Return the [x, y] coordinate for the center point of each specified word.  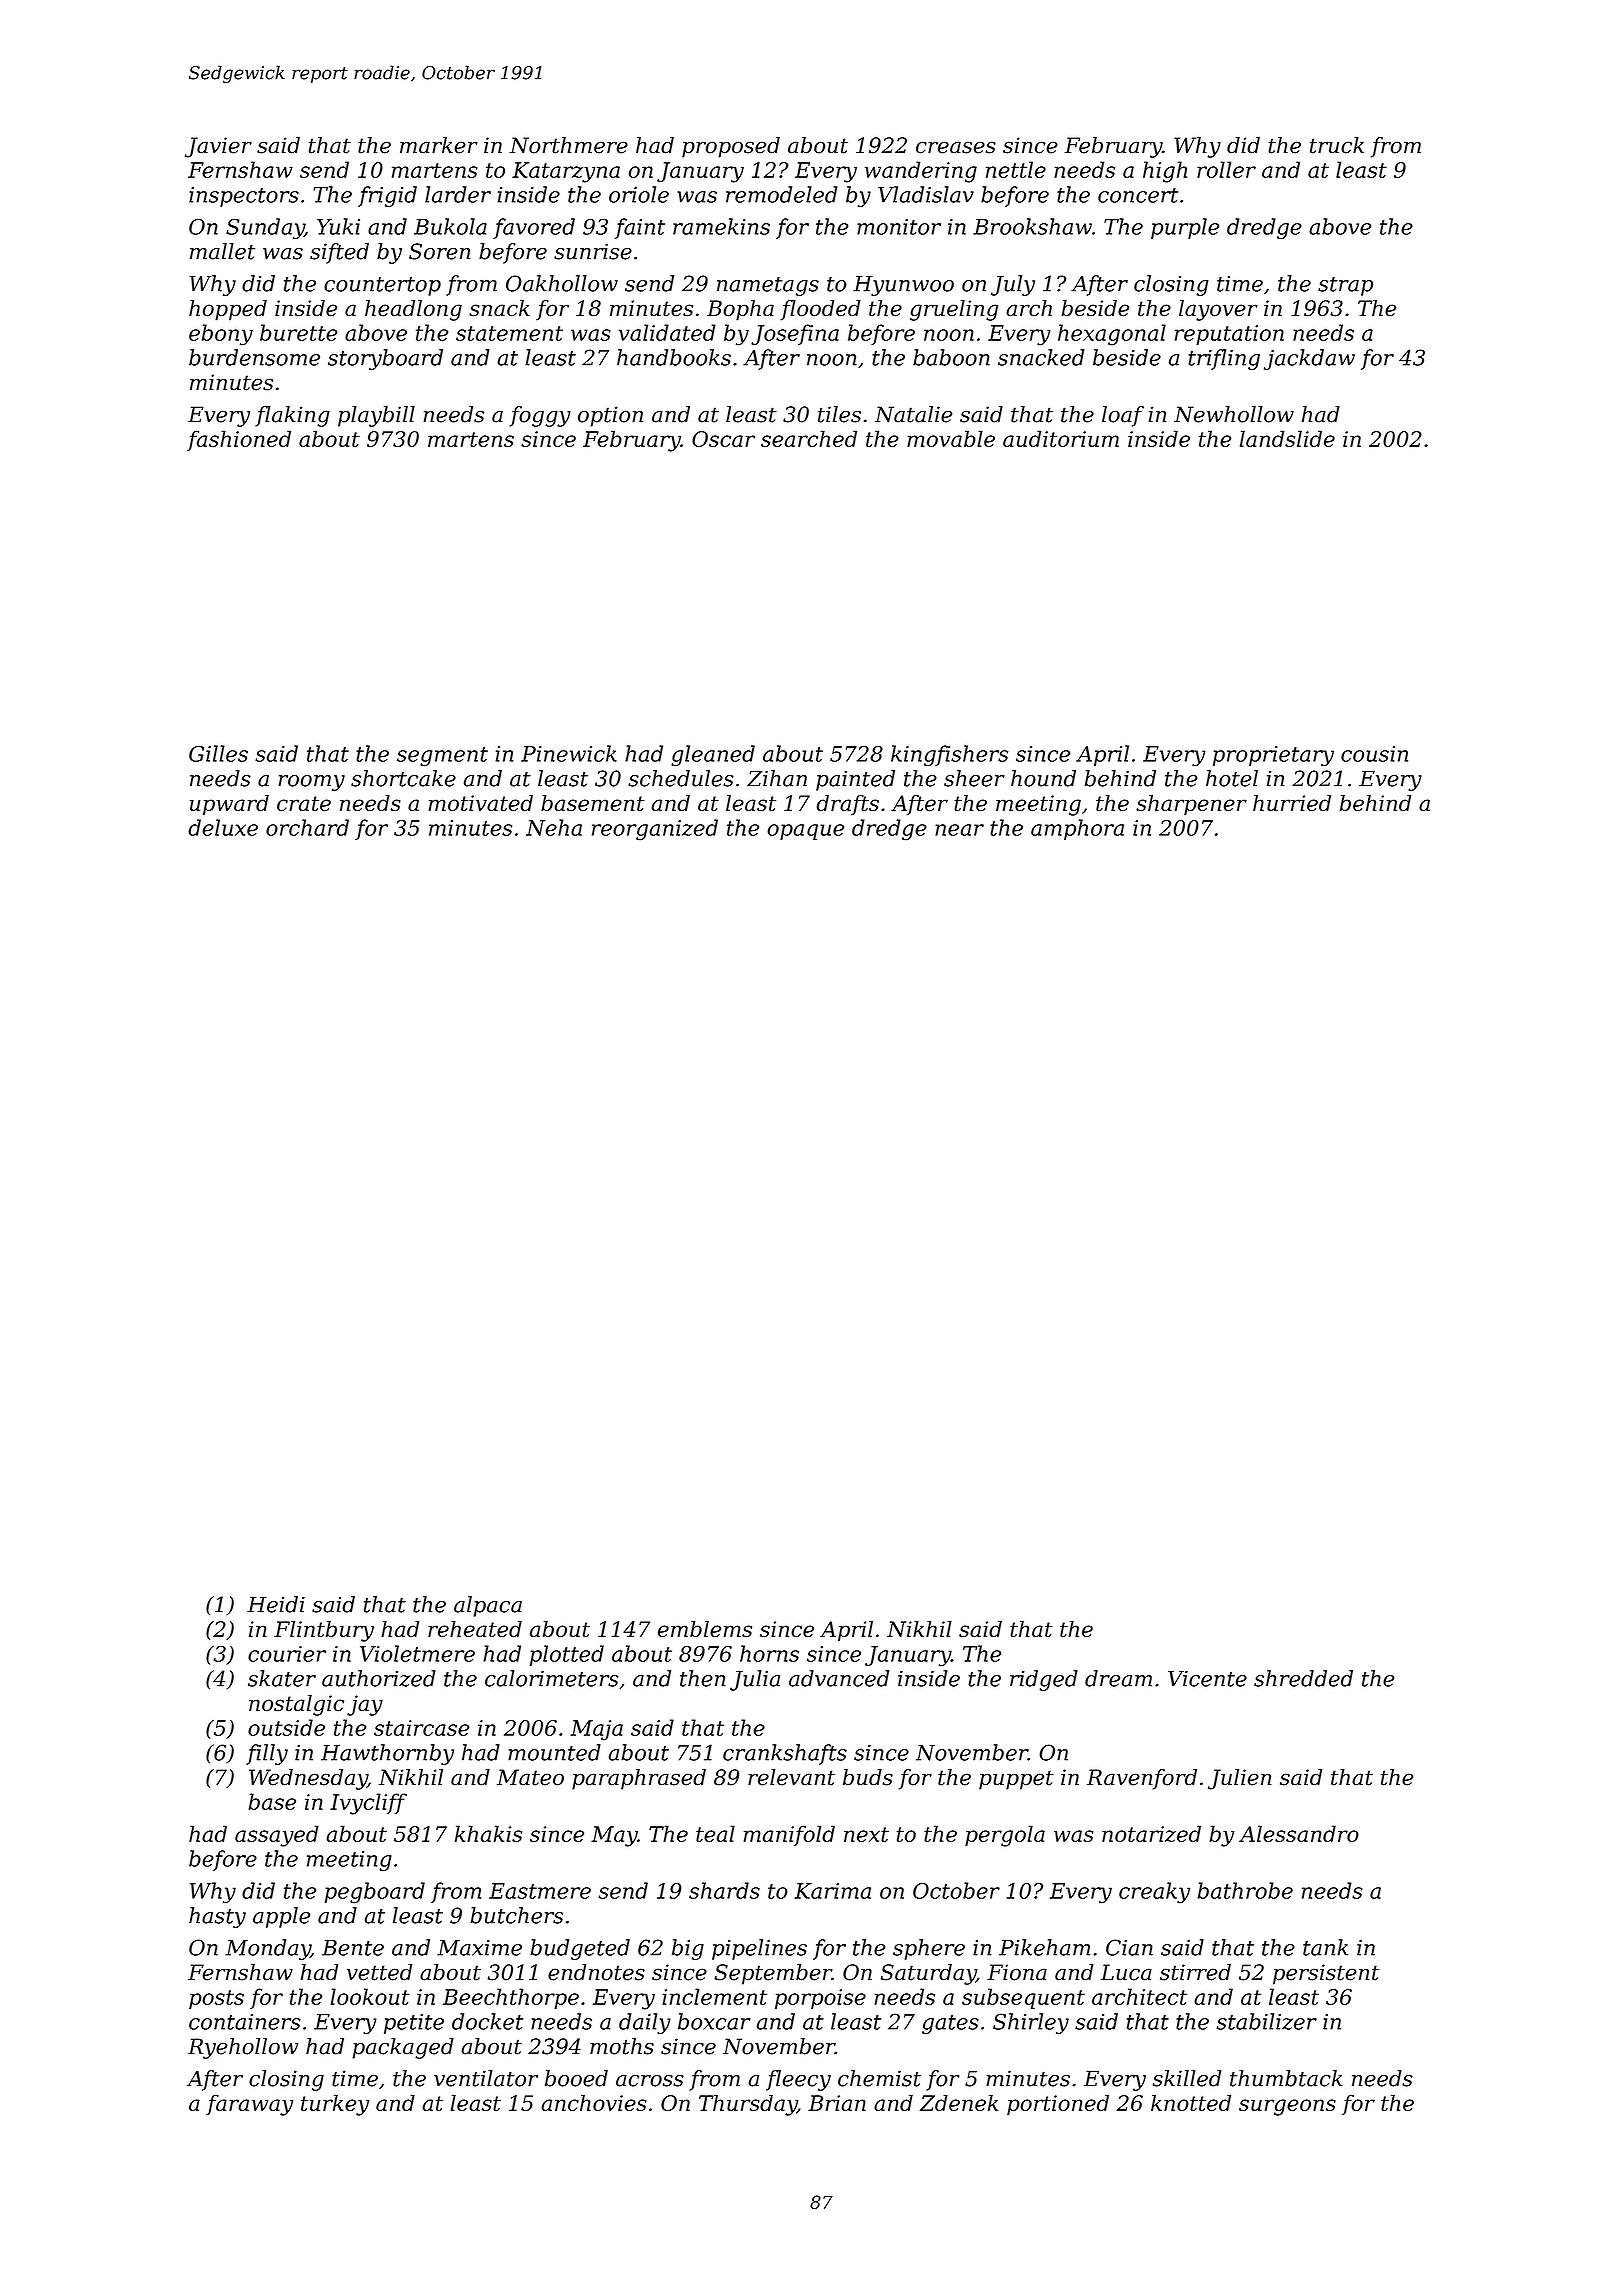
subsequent [1023, 1998]
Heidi [276, 1604]
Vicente [1207, 1679]
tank [1325, 1947]
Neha [554, 827]
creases [956, 147]
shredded [1303, 1678]
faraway [249, 2105]
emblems [705, 1629]
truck [1337, 145]
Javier [218, 147]
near [959, 830]
